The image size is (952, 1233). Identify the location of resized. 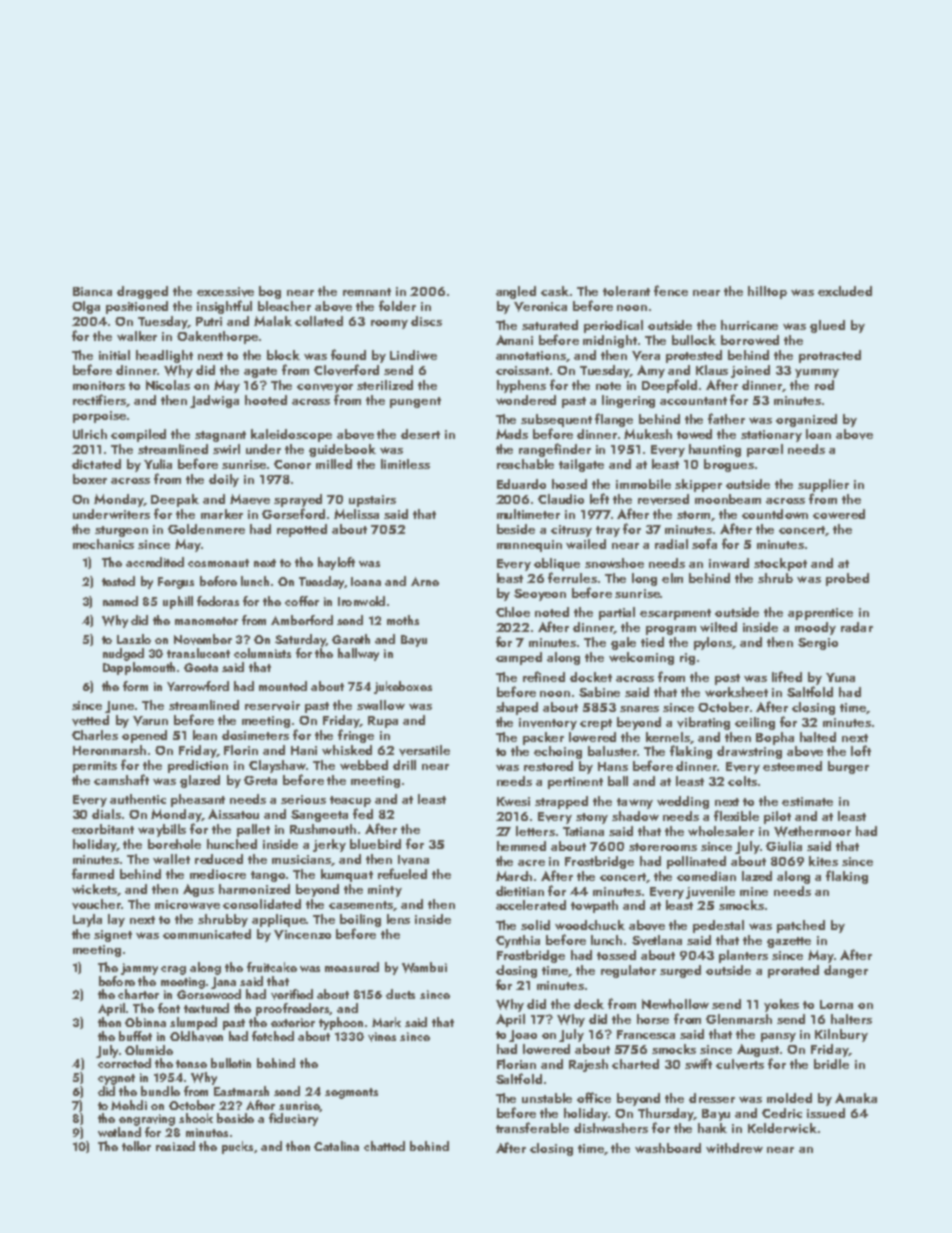
(175, 1146).
